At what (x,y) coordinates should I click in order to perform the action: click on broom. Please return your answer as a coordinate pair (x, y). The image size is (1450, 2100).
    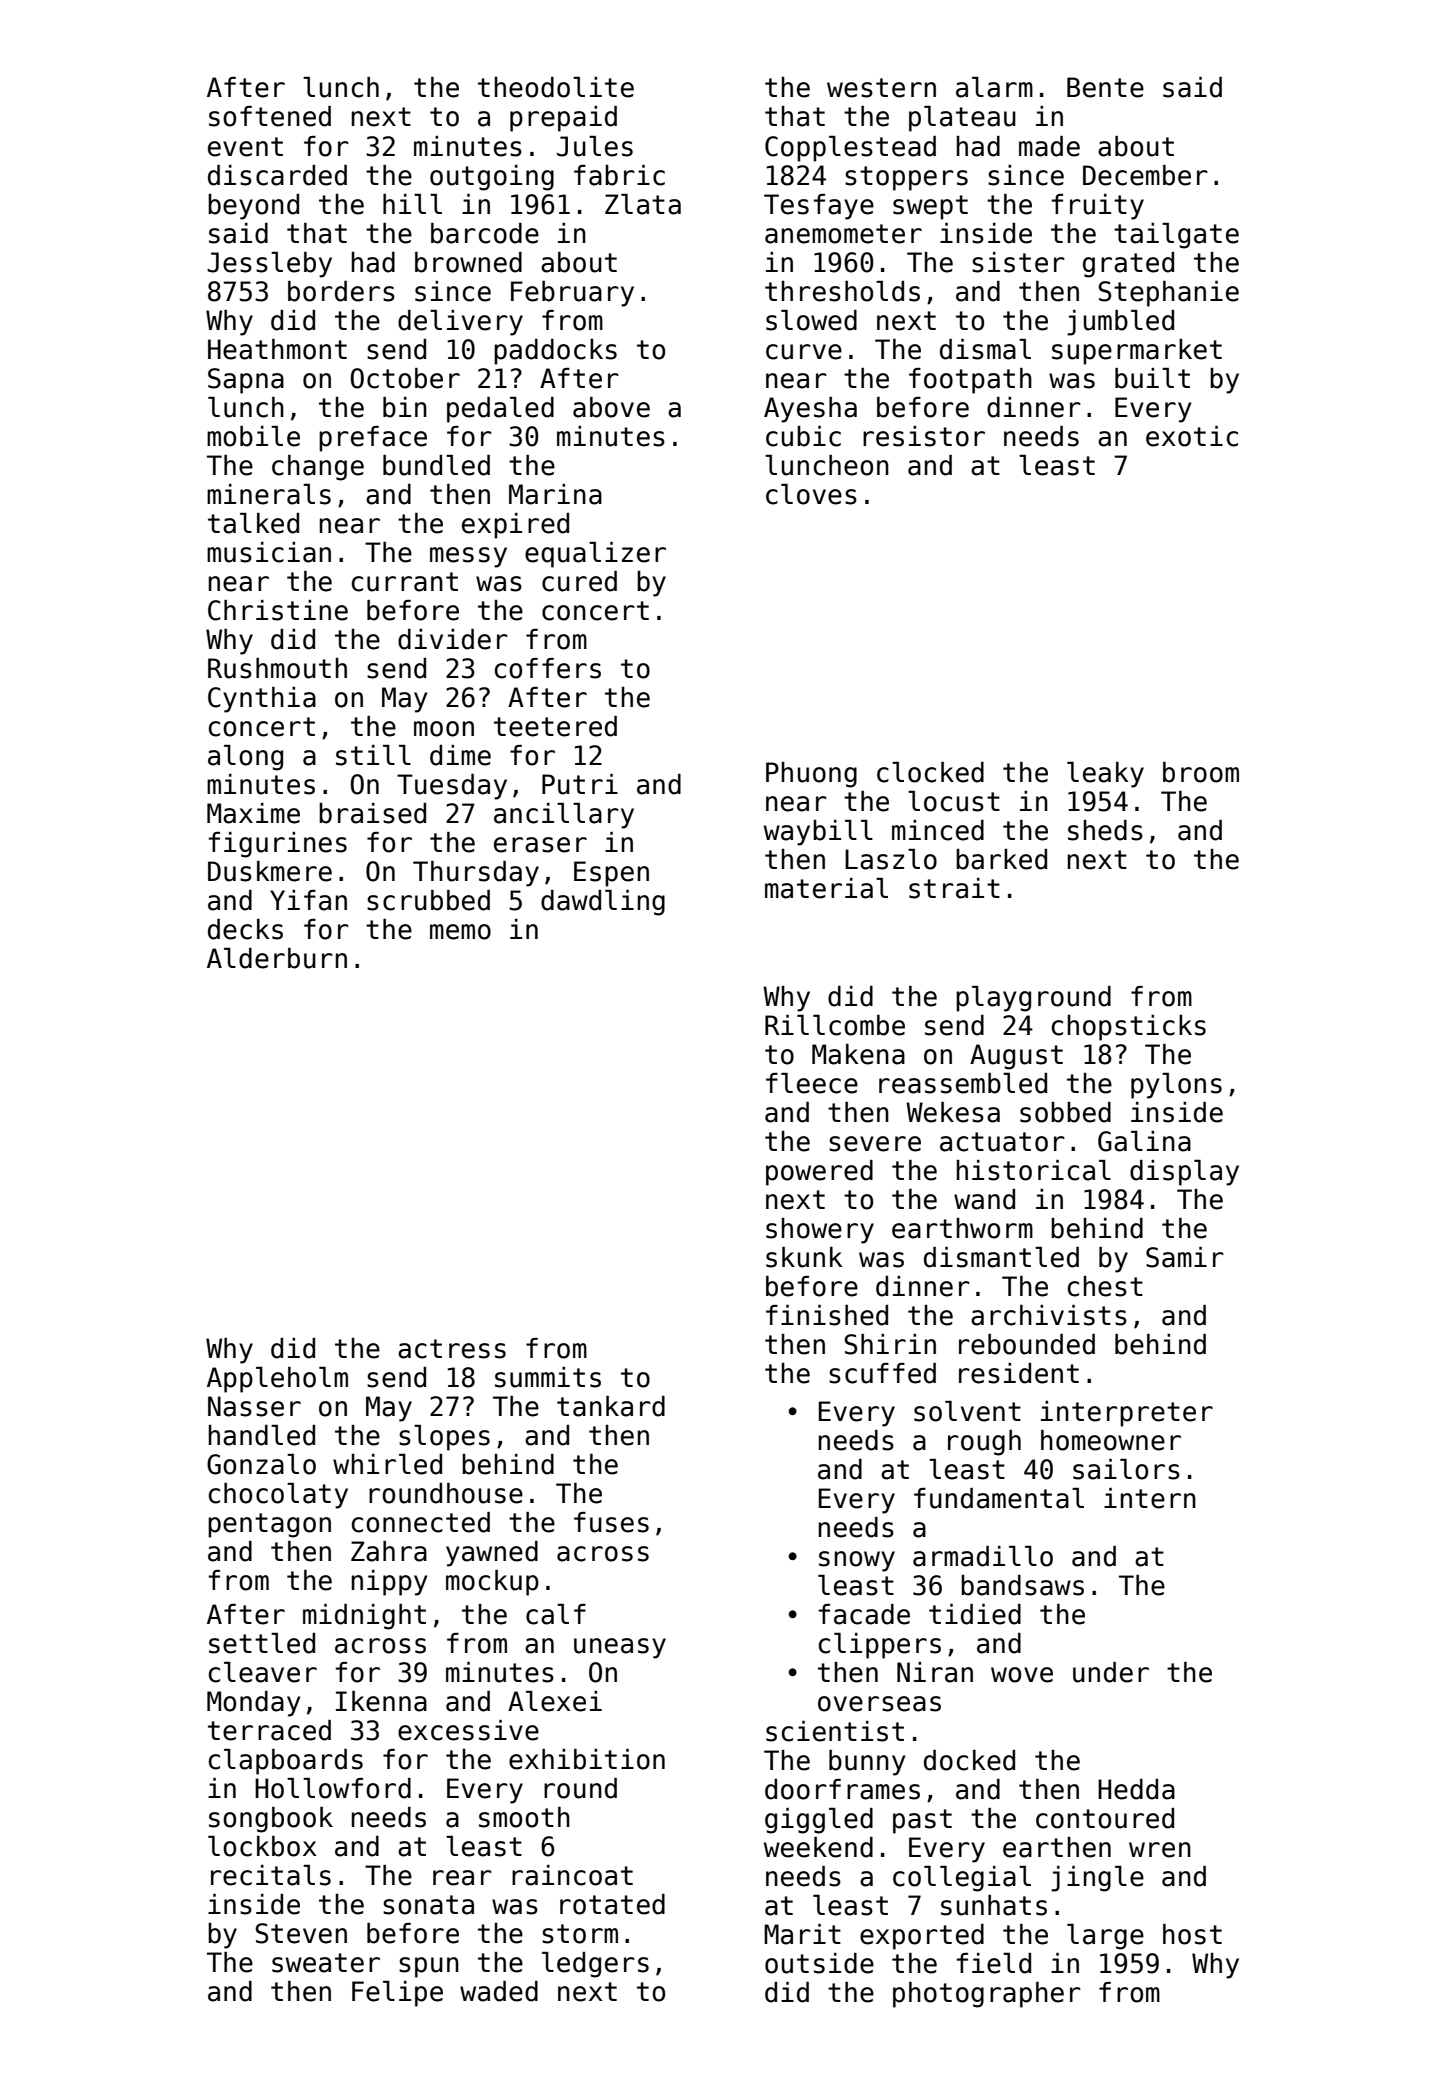
    Looking at the image, I should click on (1201, 772).
